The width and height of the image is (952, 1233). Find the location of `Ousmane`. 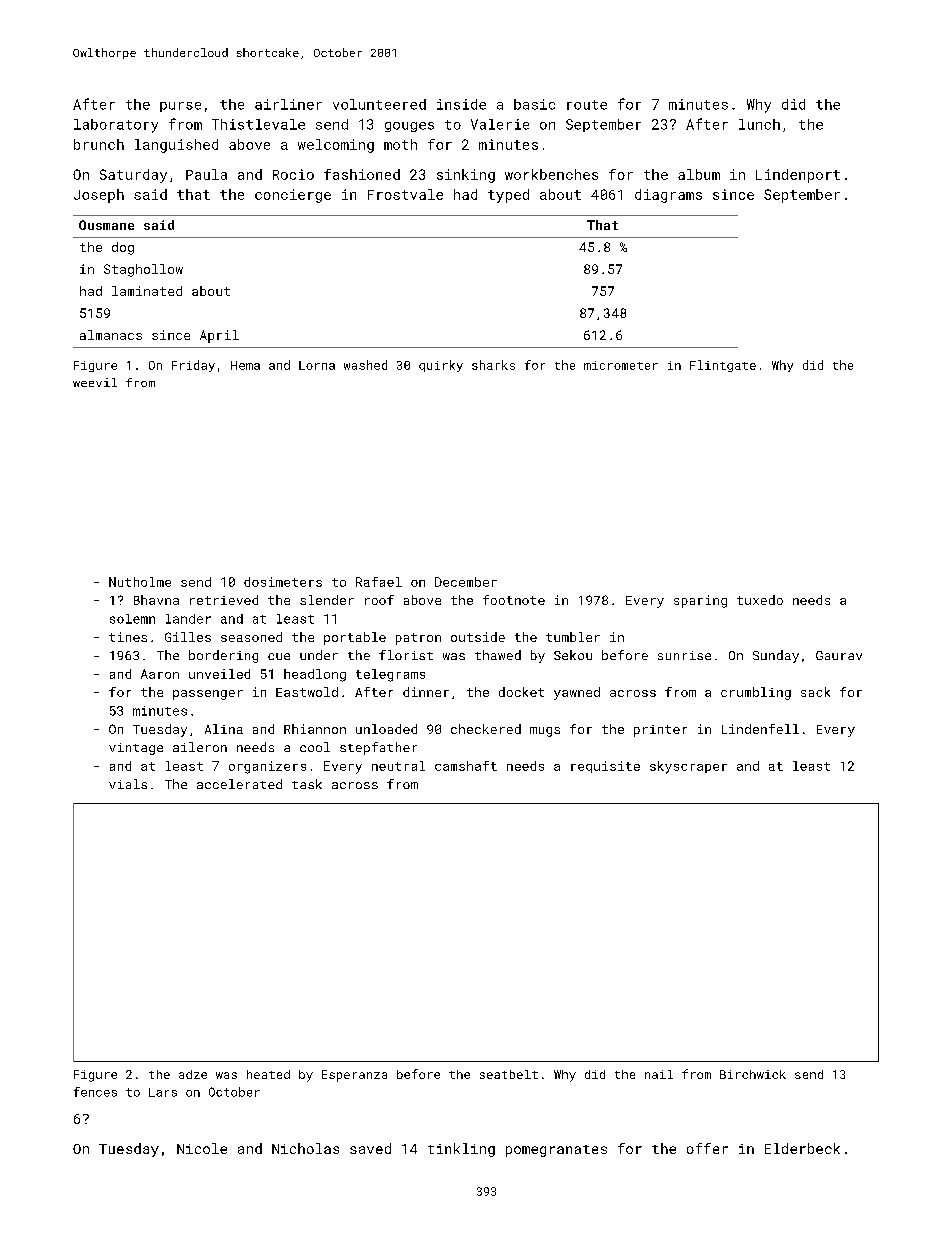

Ousmane is located at coordinates (106, 225).
